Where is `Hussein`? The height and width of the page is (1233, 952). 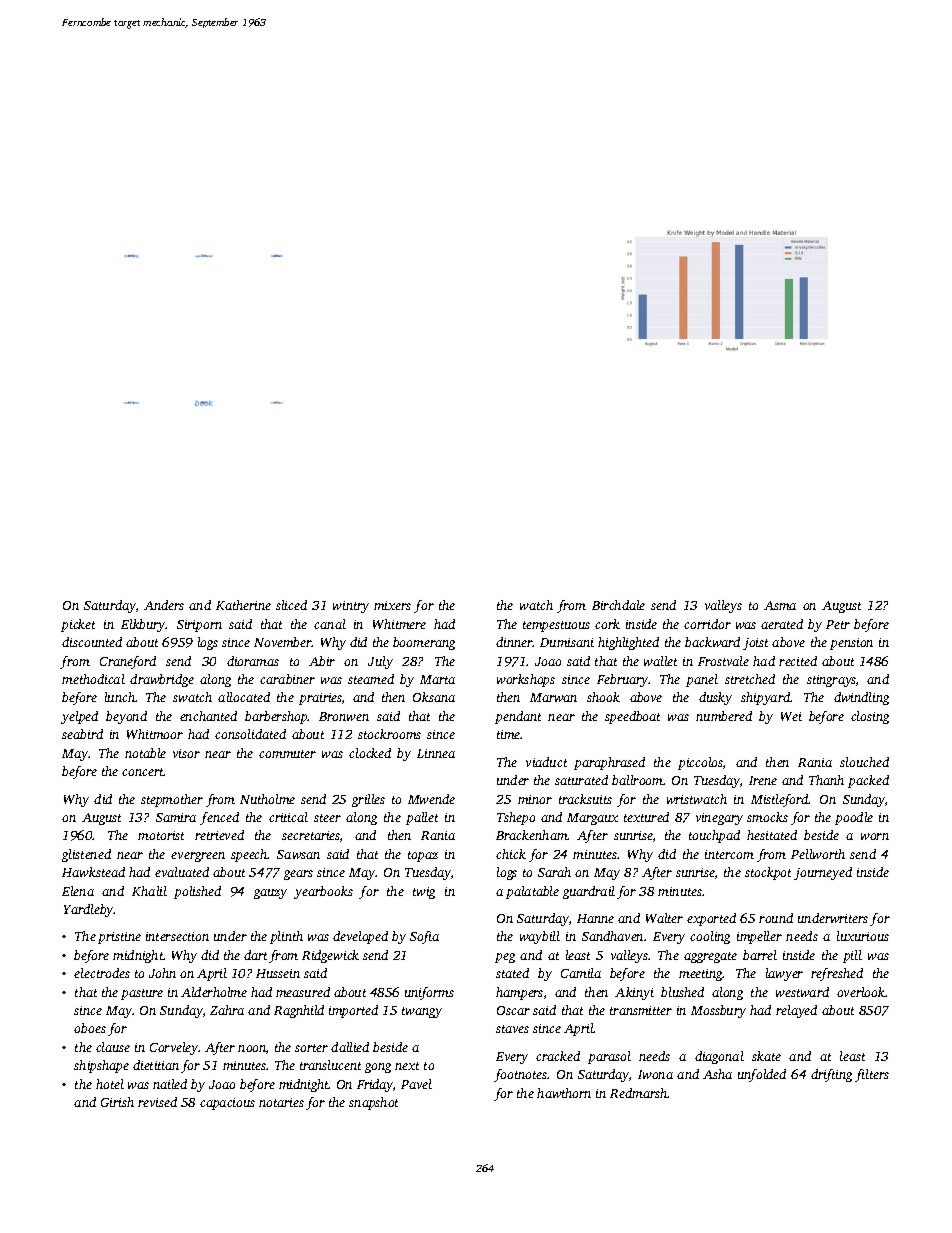 Hussein is located at coordinates (278, 973).
